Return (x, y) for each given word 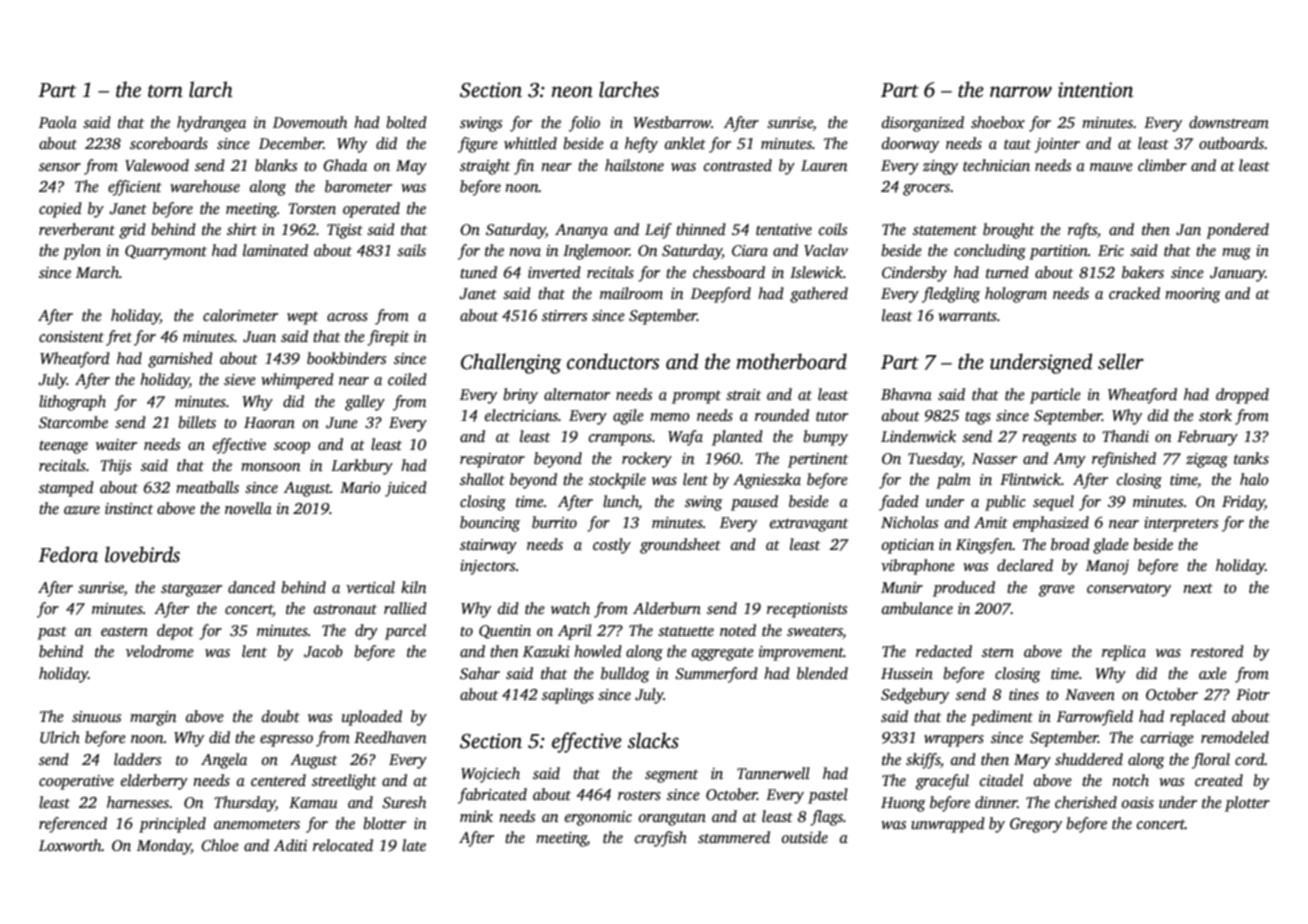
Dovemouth (310, 122)
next (1198, 588)
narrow (1021, 92)
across (347, 317)
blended (822, 673)
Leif (658, 231)
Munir (902, 587)
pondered (1237, 231)
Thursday (245, 804)
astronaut (345, 609)
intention (1095, 90)
